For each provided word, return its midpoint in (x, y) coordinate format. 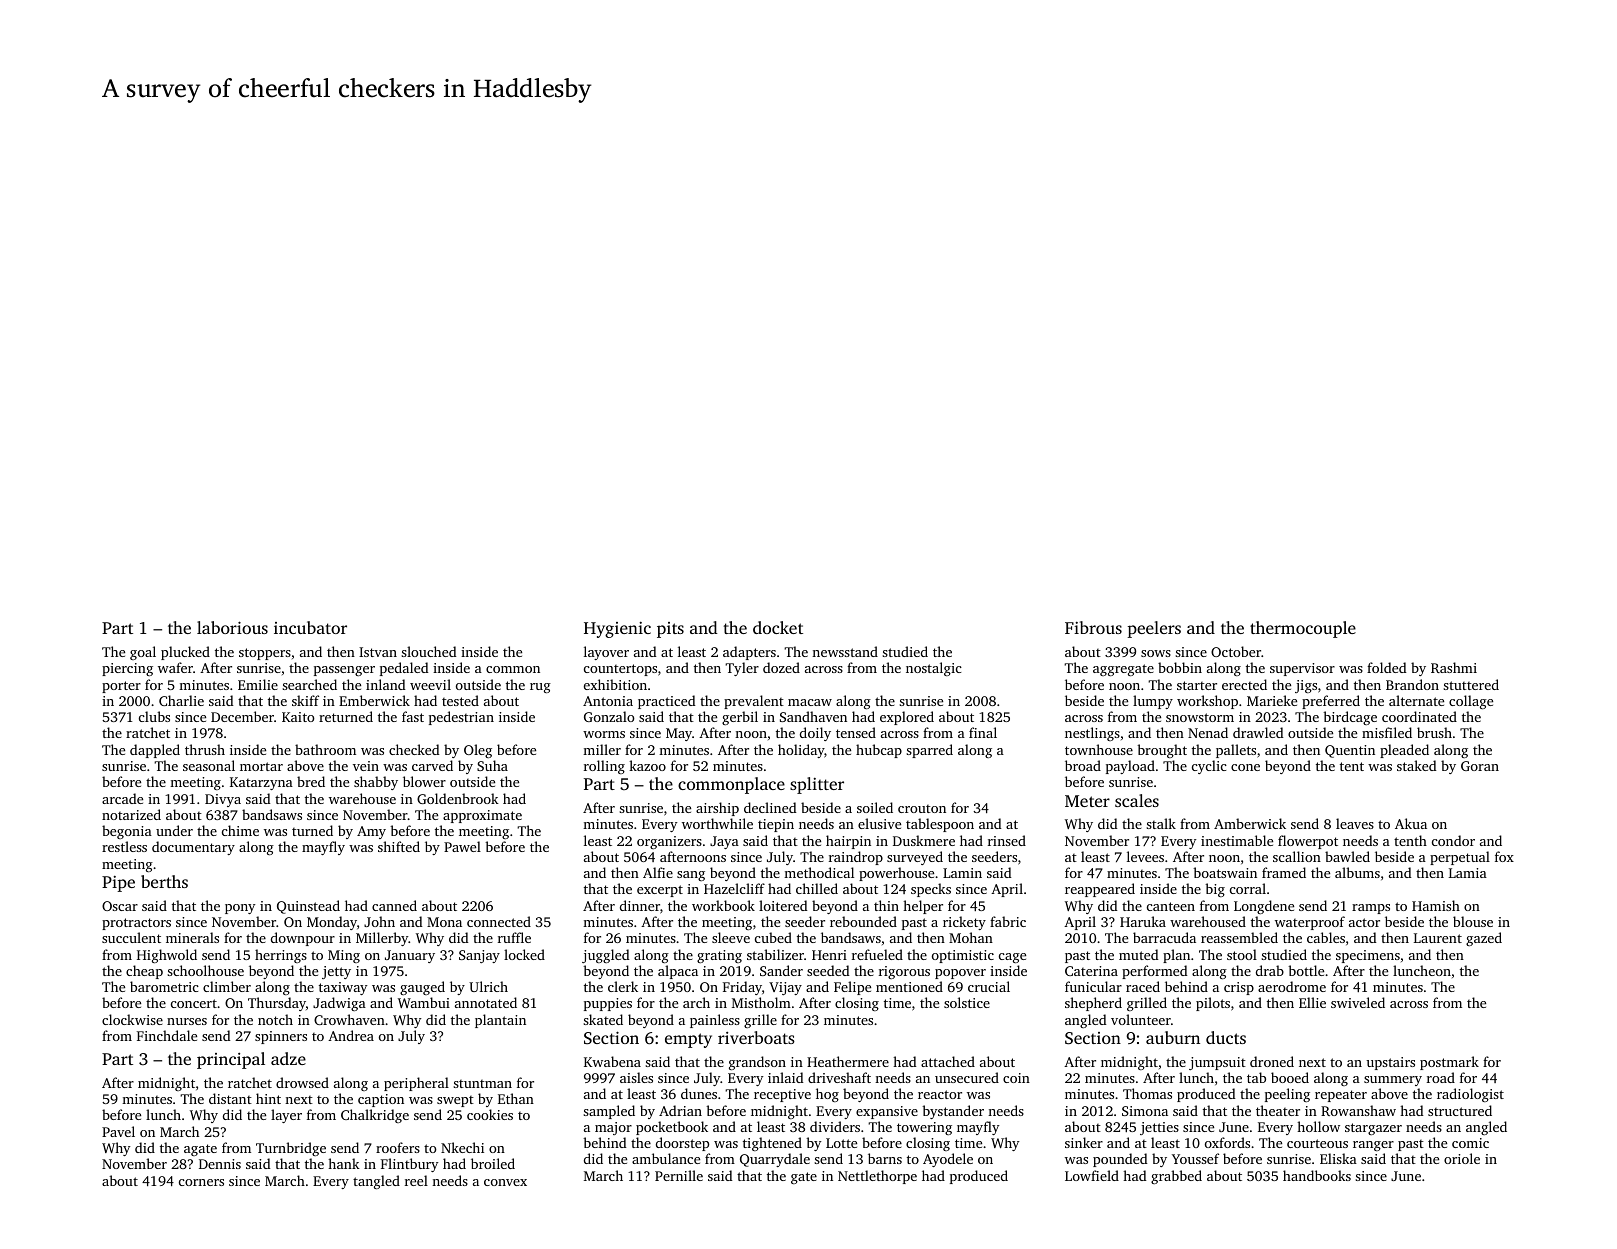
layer (286, 1116)
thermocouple (1303, 629)
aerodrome (1292, 986)
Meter (1087, 801)
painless (715, 1021)
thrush (205, 749)
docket (778, 627)
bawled (1347, 856)
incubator (310, 627)
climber (227, 986)
